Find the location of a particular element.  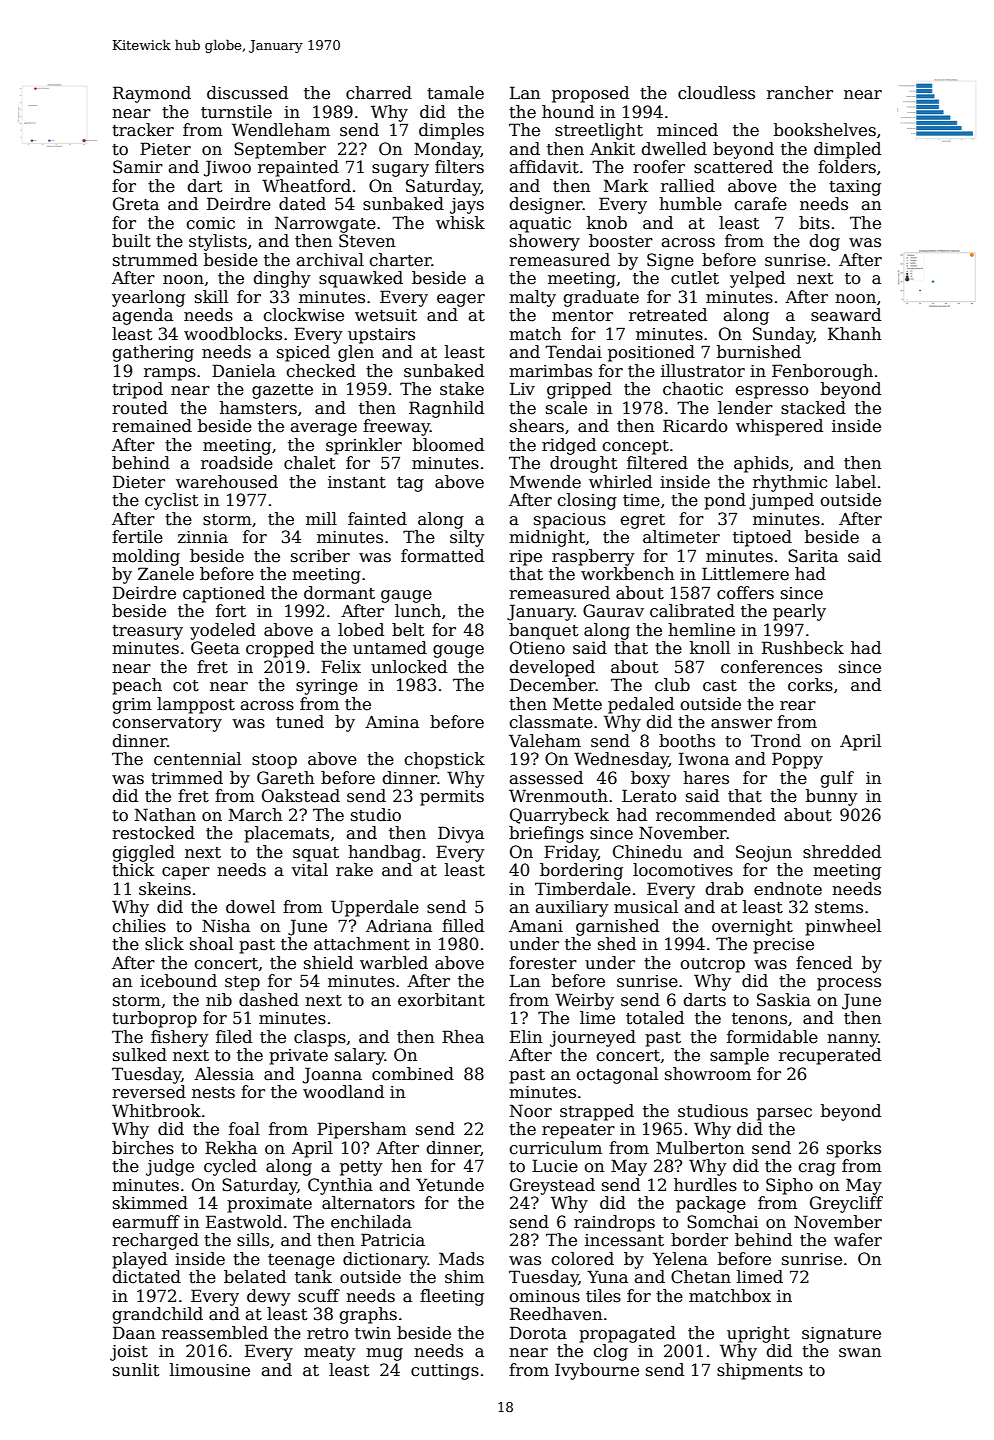

sunlit is located at coordinates (136, 1370).
